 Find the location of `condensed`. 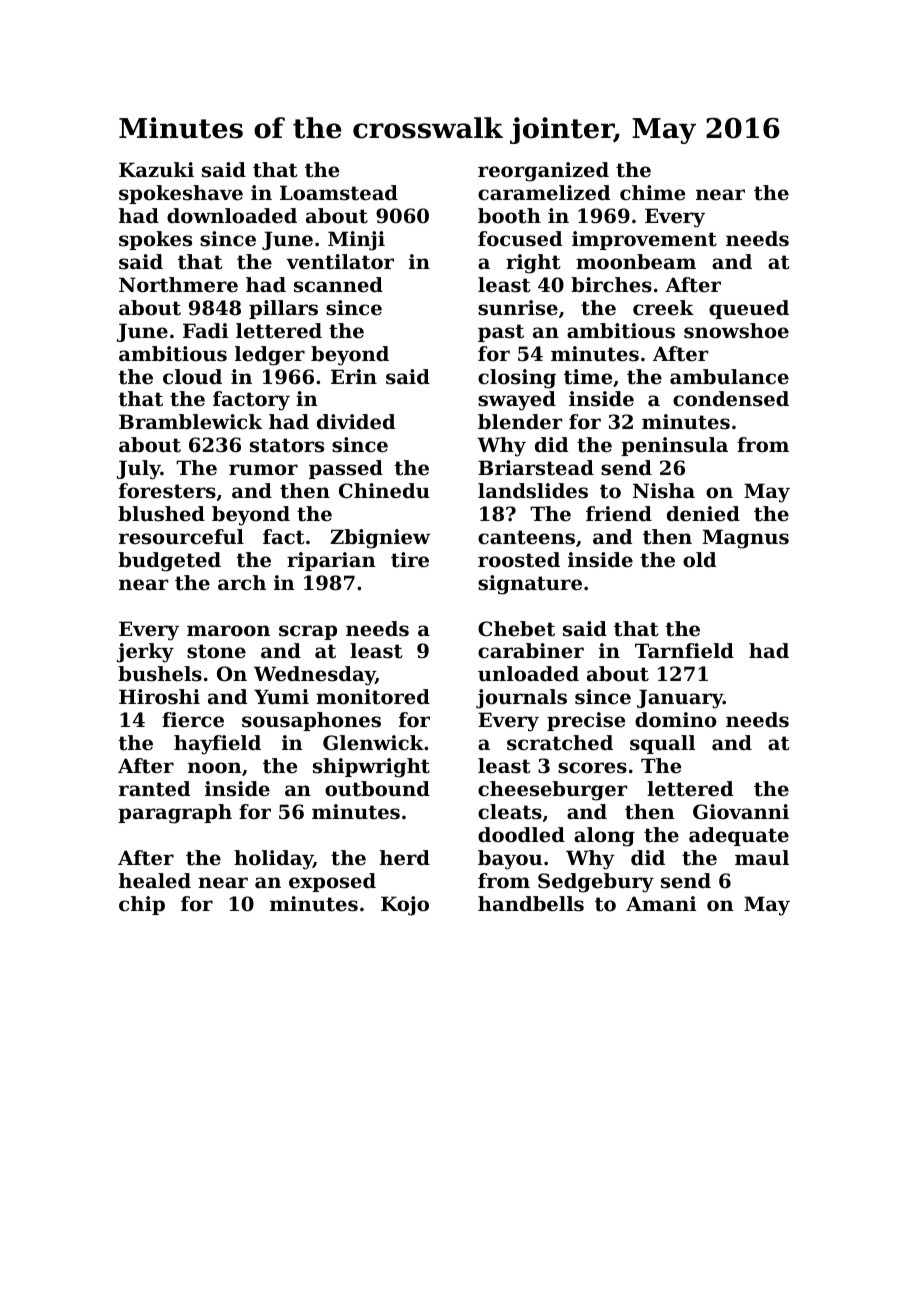

condensed is located at coordinates (731, 399).
